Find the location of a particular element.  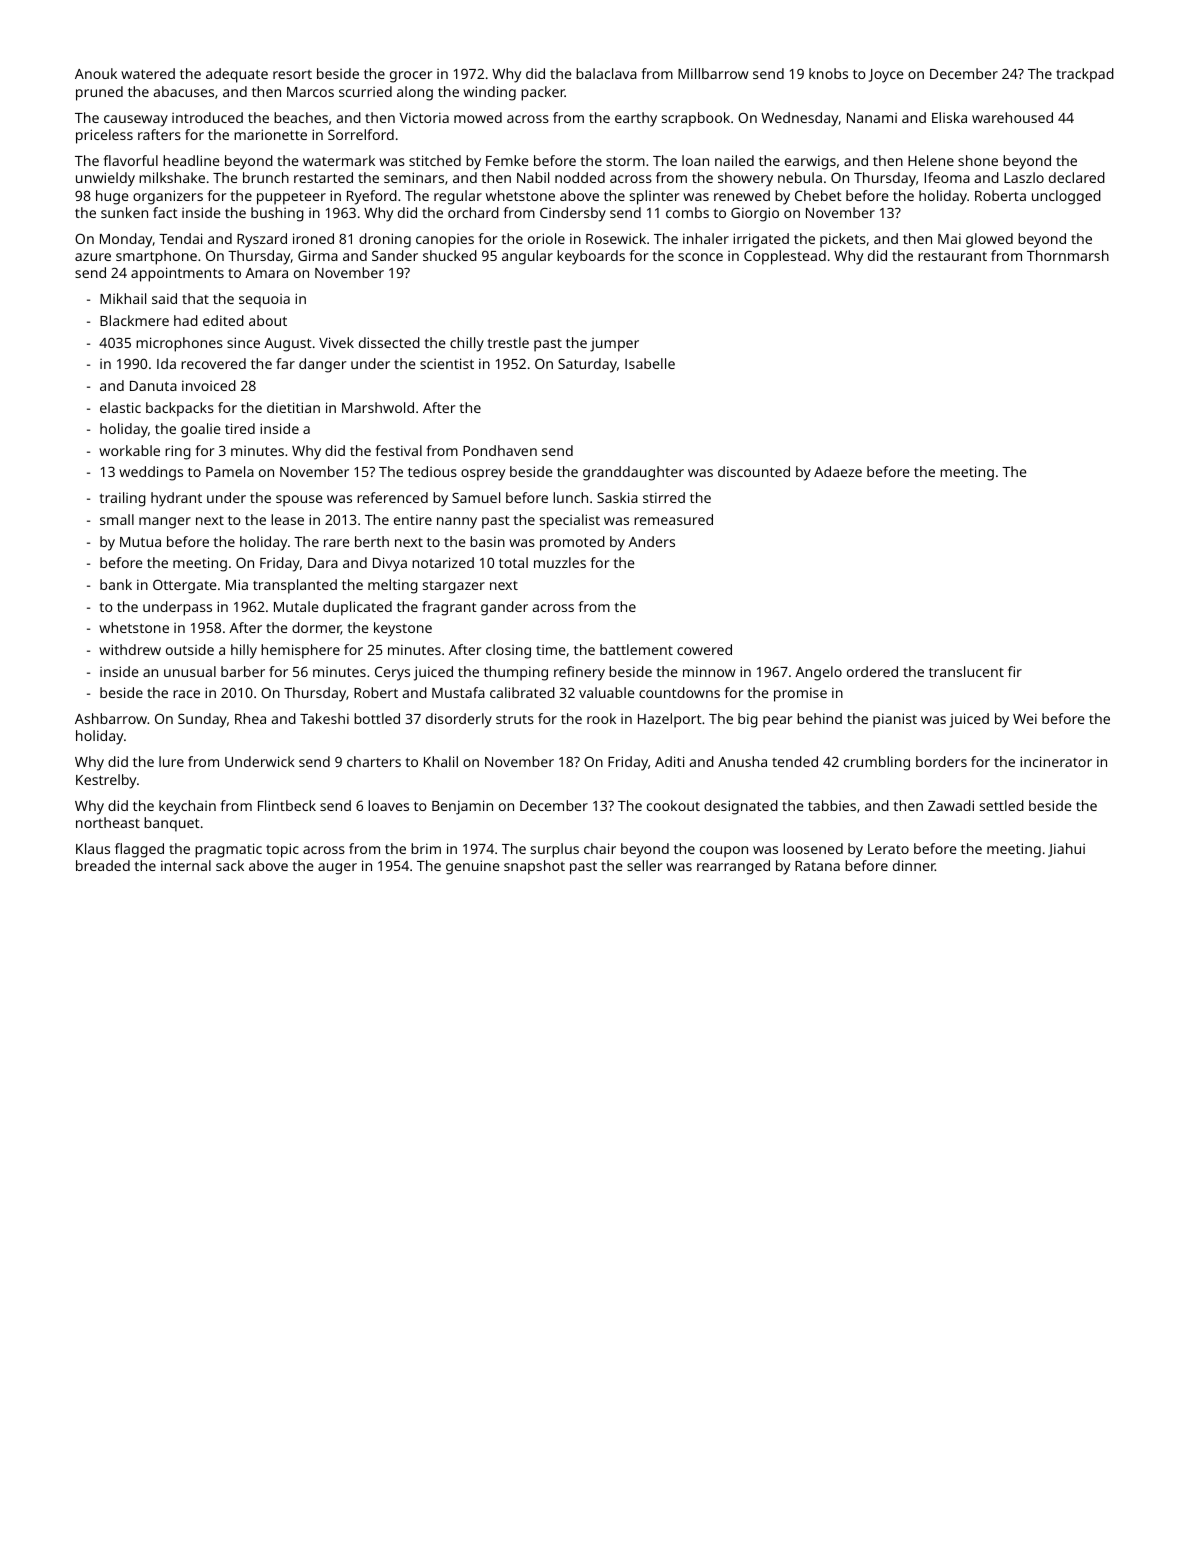

breaded is located at coordinates (103, 865).
